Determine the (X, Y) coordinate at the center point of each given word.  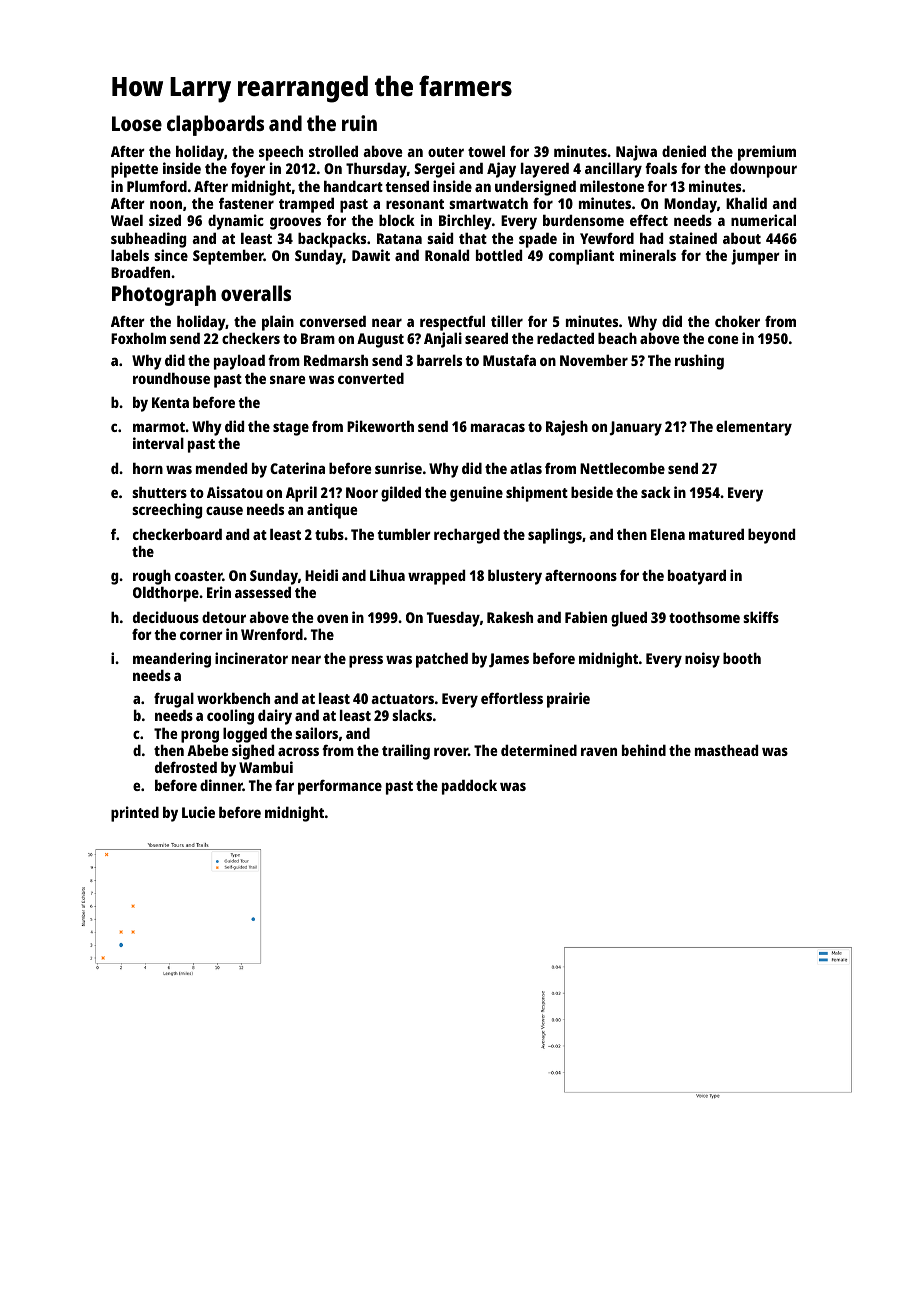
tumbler (404, 534)
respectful (452, 323)
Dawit (371, 255)
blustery (515, 577)
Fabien (586, 617)
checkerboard (177, 534)
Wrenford (272, 634)
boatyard (697, 577)
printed (135, 814)
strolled (333, 151)
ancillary (613, 170)
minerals (648, 255)
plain (278, 323)
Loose (137, 123)
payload (239, 362)
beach (617, 338)
